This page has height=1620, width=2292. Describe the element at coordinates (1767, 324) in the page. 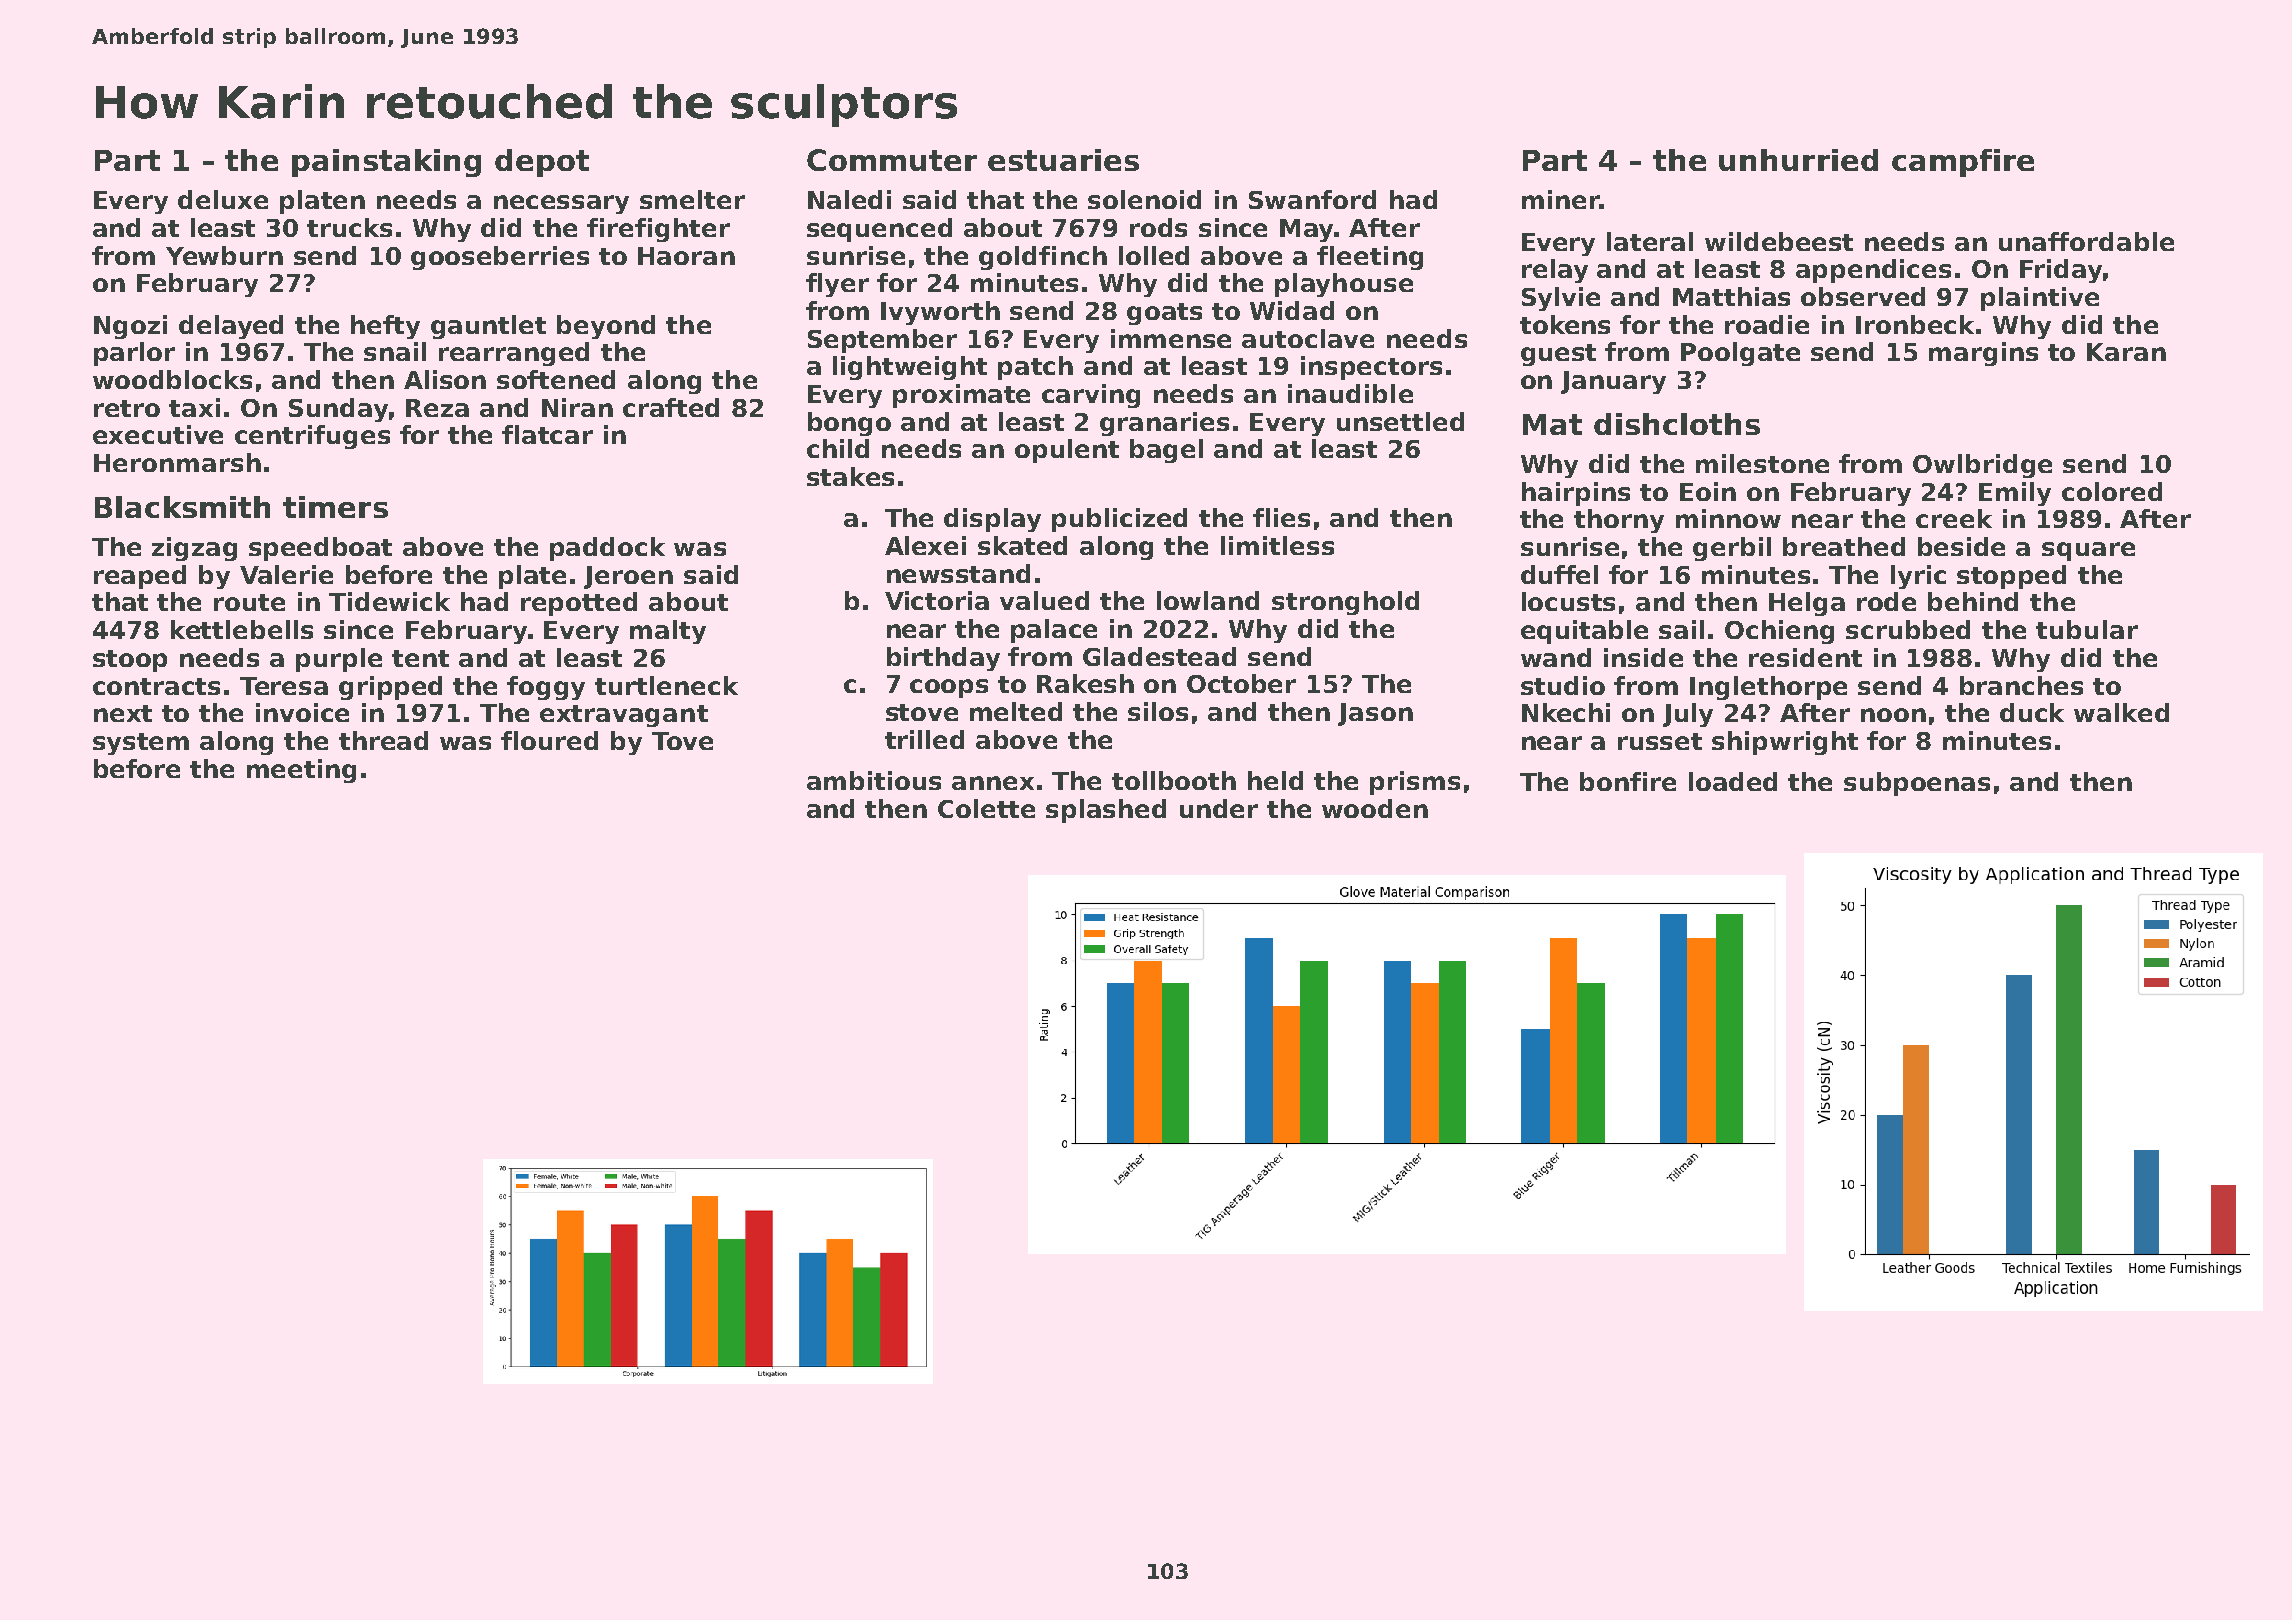

I see `roadie` at that location.
